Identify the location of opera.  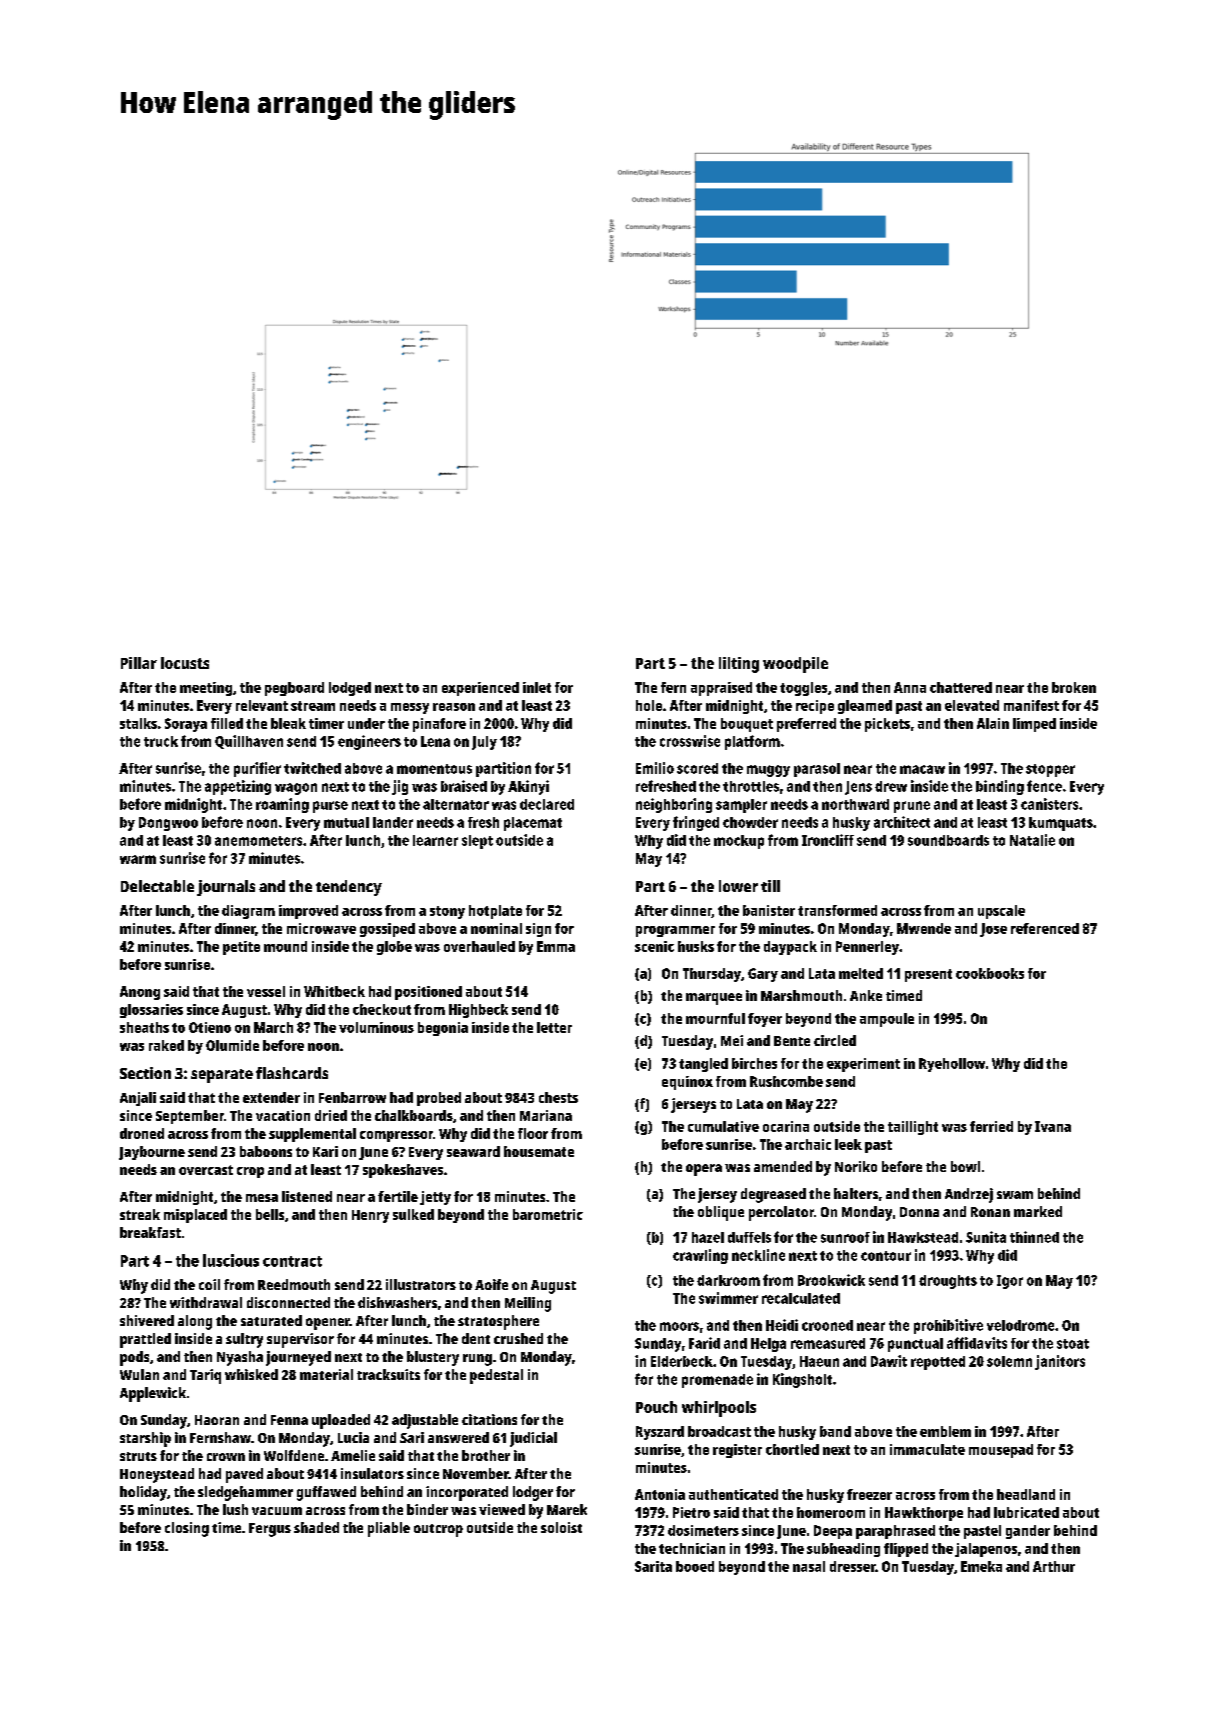
(704, 1170).
